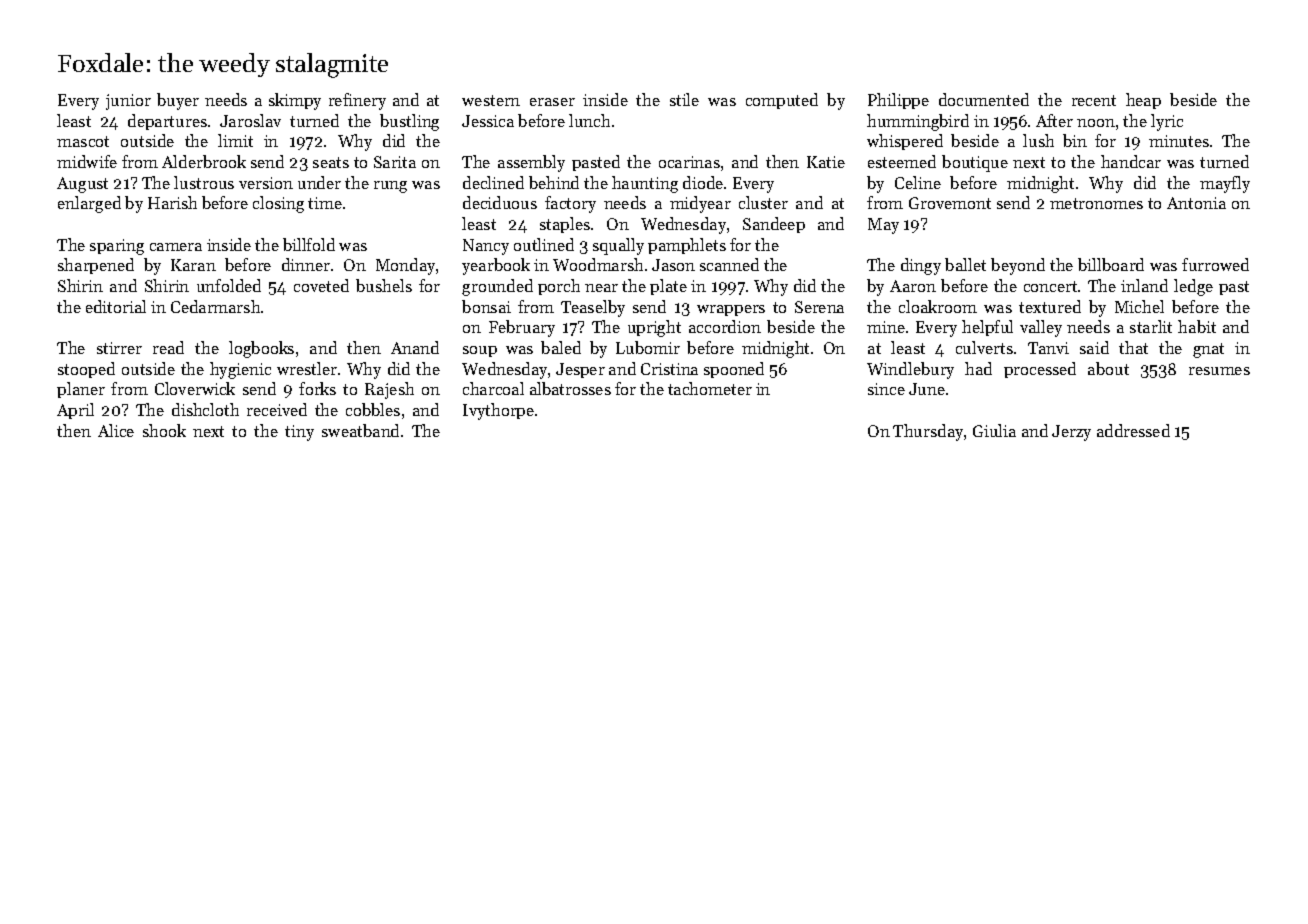  What do you see at coordinates (325, 203) in the screenshot?
I see `time` at bounding box center [325, 203].
